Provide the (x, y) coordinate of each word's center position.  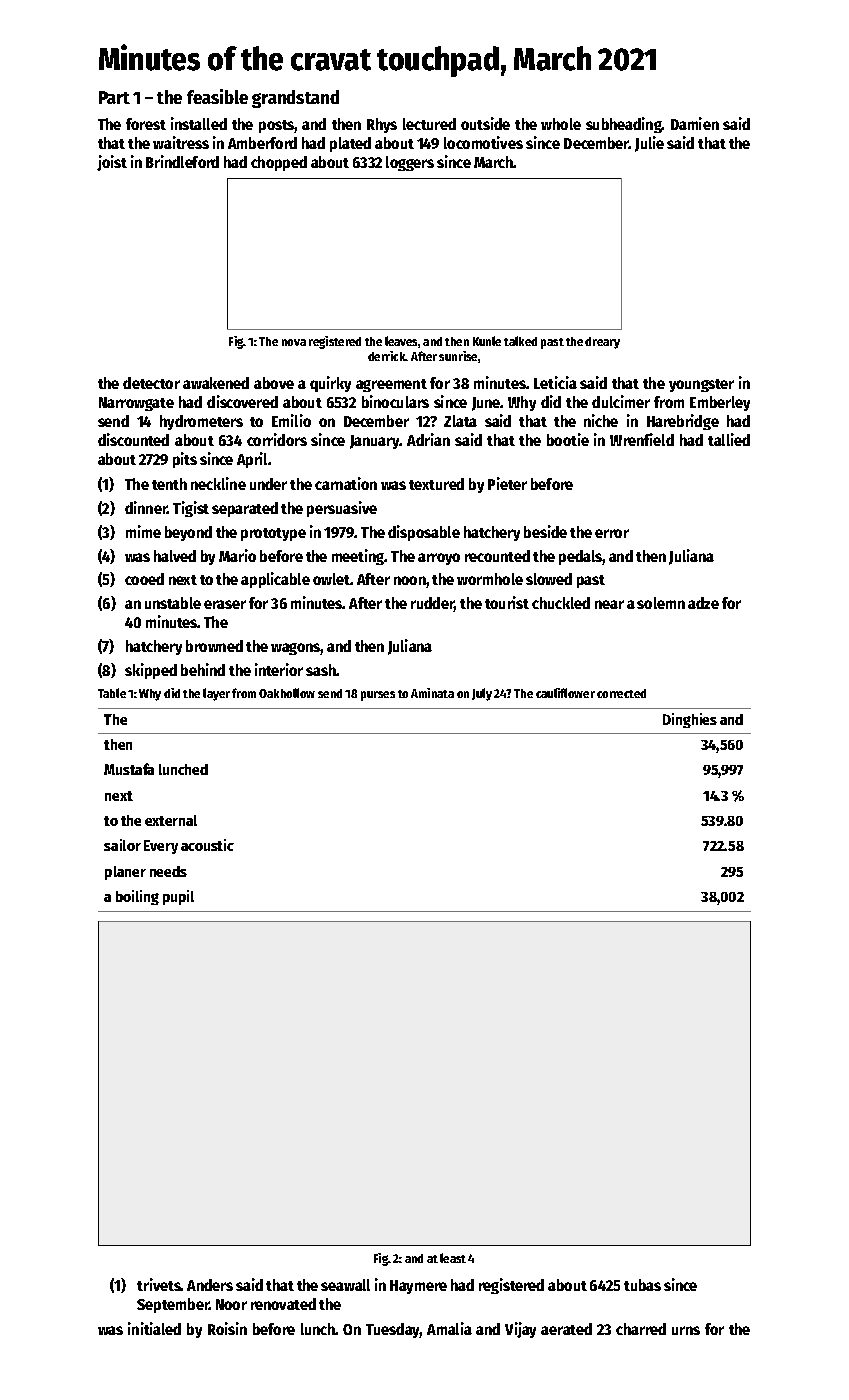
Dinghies (690, 720)
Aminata (432, 693)
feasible (217, 96)
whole (561, 124)
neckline (218, 483)
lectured (429, 124)
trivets (159, 1284)
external (171, 820)
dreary (602, 343)
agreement (391, 385)
